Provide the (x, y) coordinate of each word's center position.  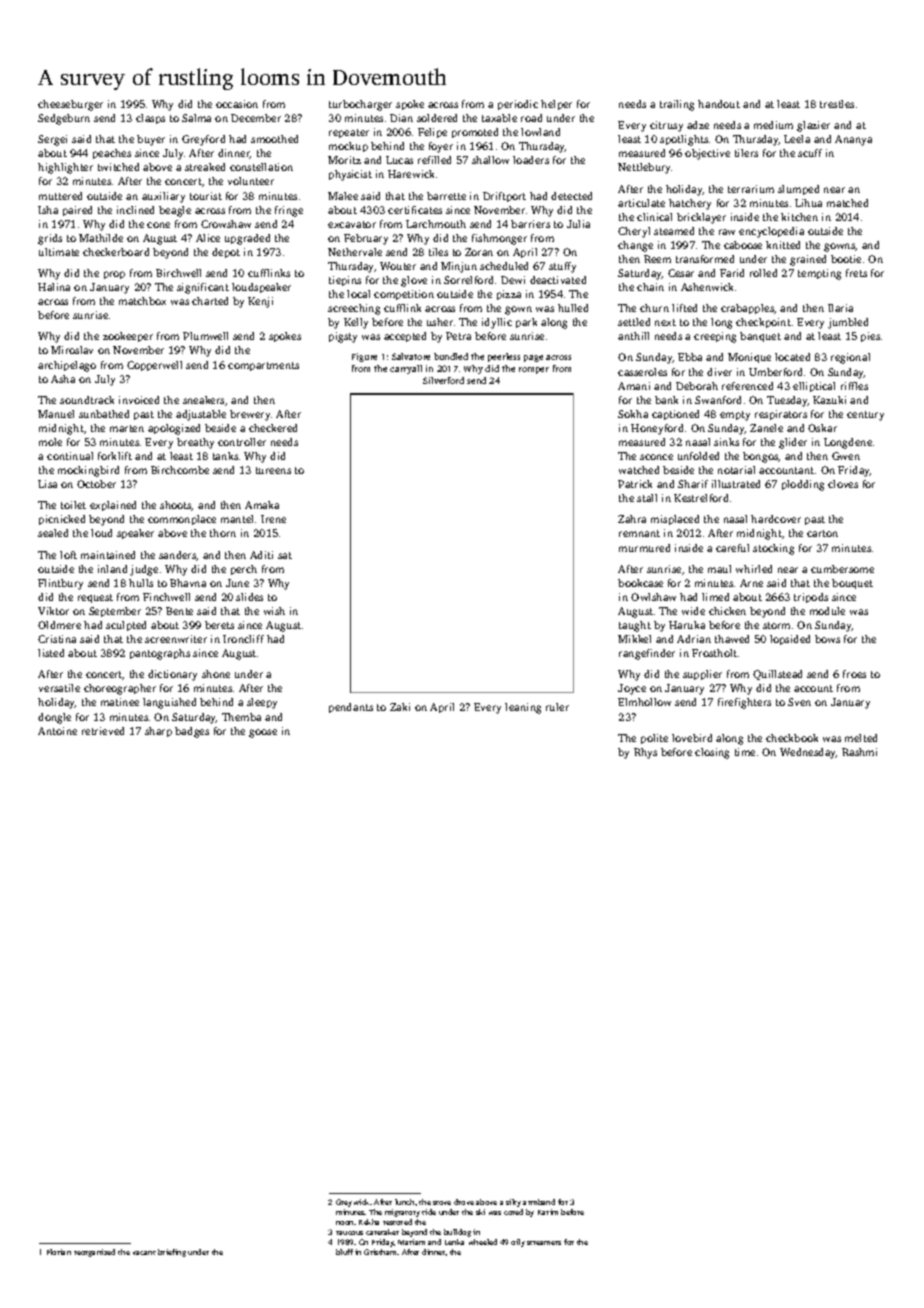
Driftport (504, 197)
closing (712, 753)
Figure (364, 357)
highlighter (65, 168)
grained (808, 260)
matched (847, 203)
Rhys (645, 753)
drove (464, 1202)
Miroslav (72, 350)
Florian (59, 1252)
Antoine (57, 731)
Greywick (352, 1203)
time (745, 752)
